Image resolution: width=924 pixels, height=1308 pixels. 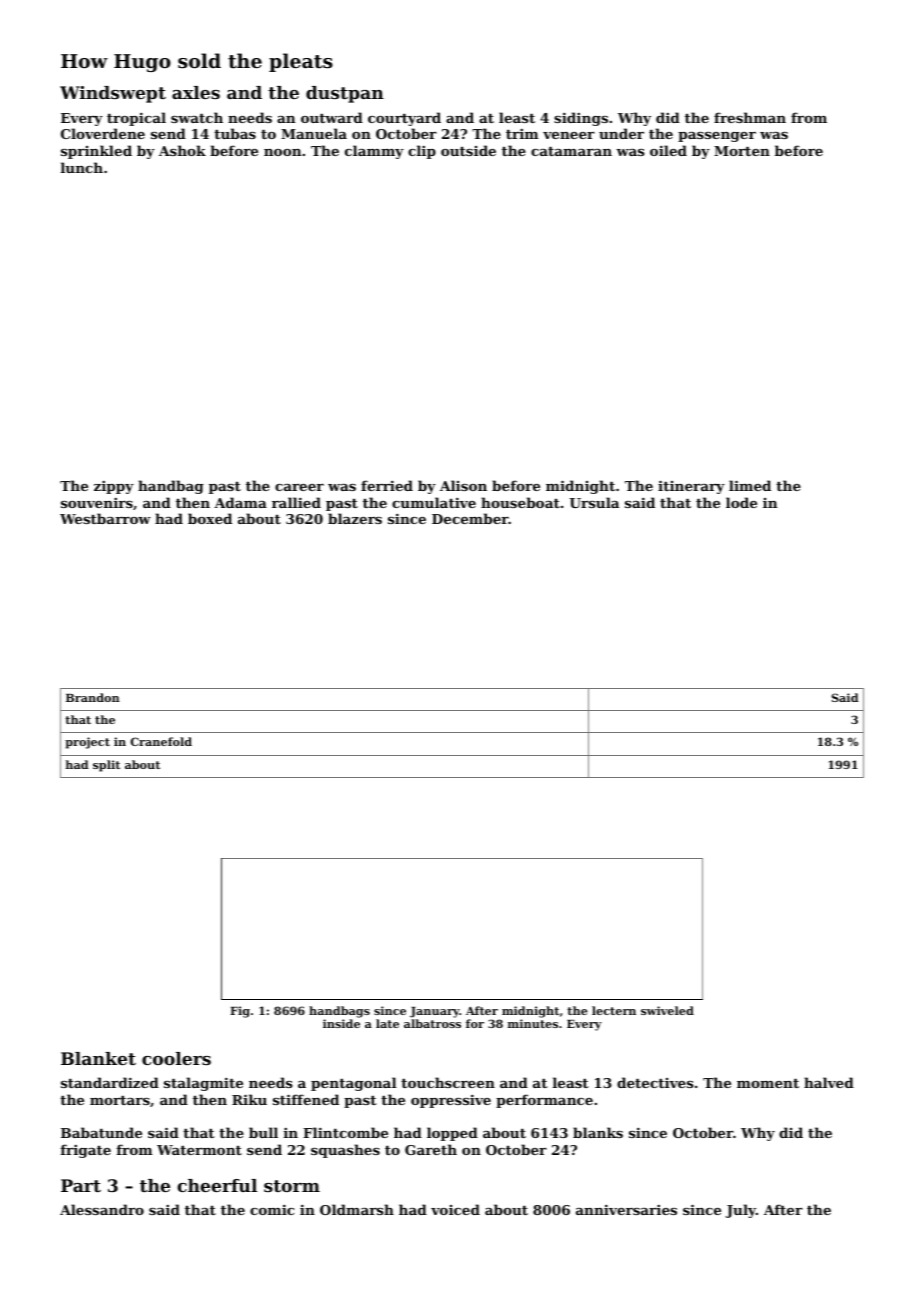 I want to click on coolers, so click(x=176, y=1058).
